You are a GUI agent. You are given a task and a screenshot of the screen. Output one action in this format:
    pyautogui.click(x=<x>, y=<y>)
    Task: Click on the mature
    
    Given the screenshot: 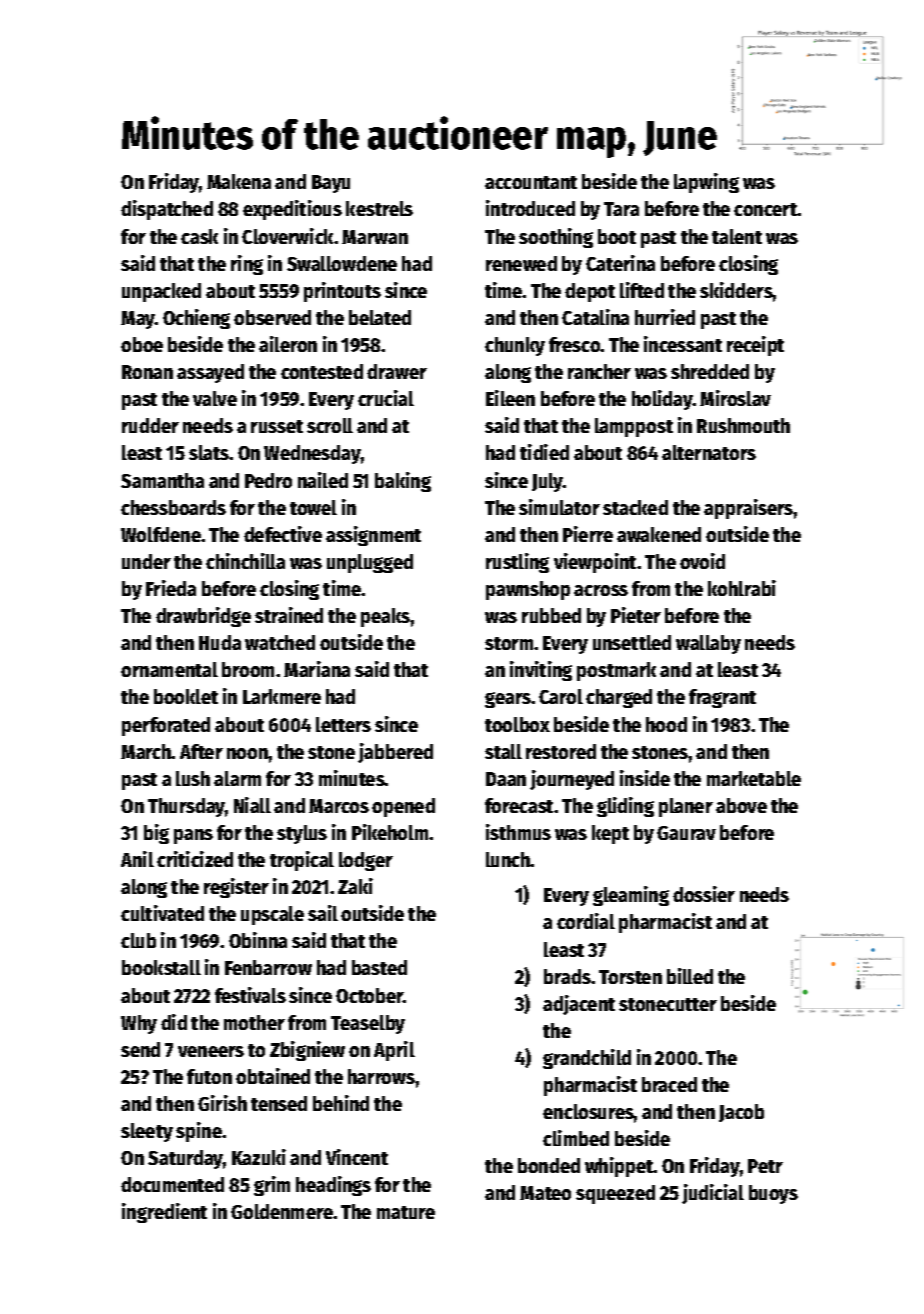 What is the action you would take?
    pyautogui.click(x=406, y=1212)
